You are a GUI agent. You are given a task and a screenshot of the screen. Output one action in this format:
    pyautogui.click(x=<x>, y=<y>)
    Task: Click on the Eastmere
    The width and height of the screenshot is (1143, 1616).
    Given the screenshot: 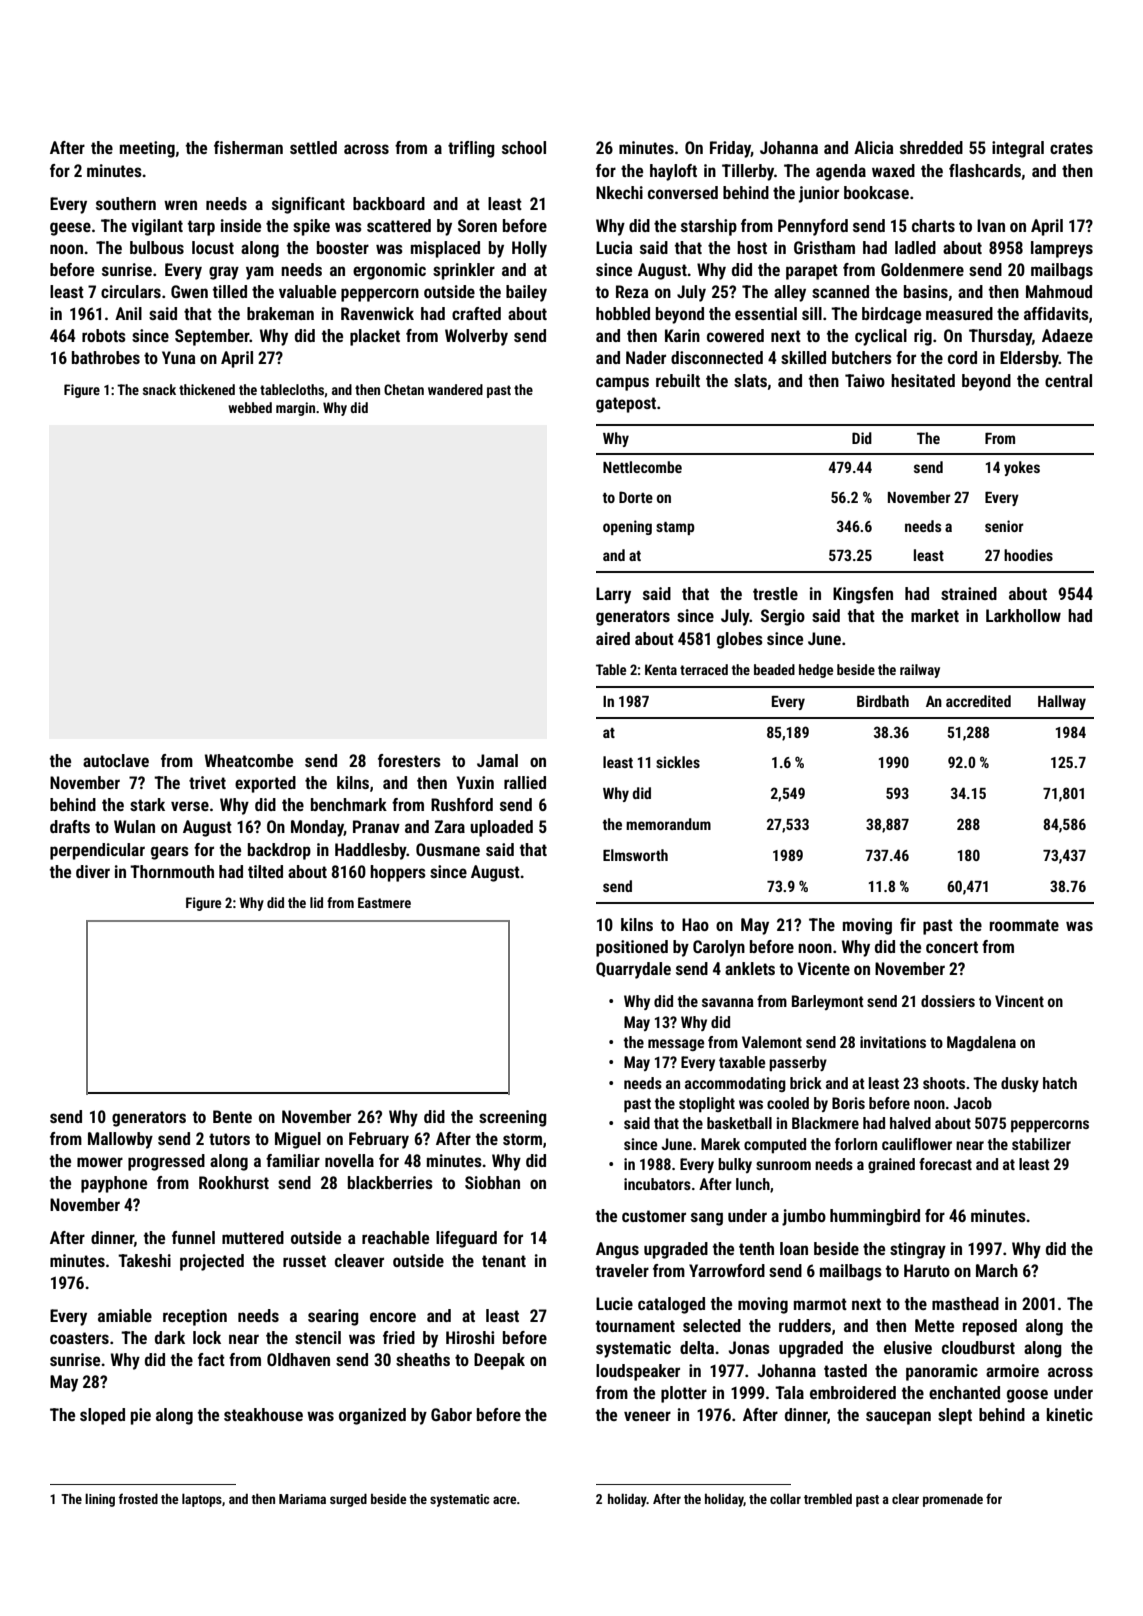 What is the action you would take?
    pyautogui.click(x=384, y=902)
